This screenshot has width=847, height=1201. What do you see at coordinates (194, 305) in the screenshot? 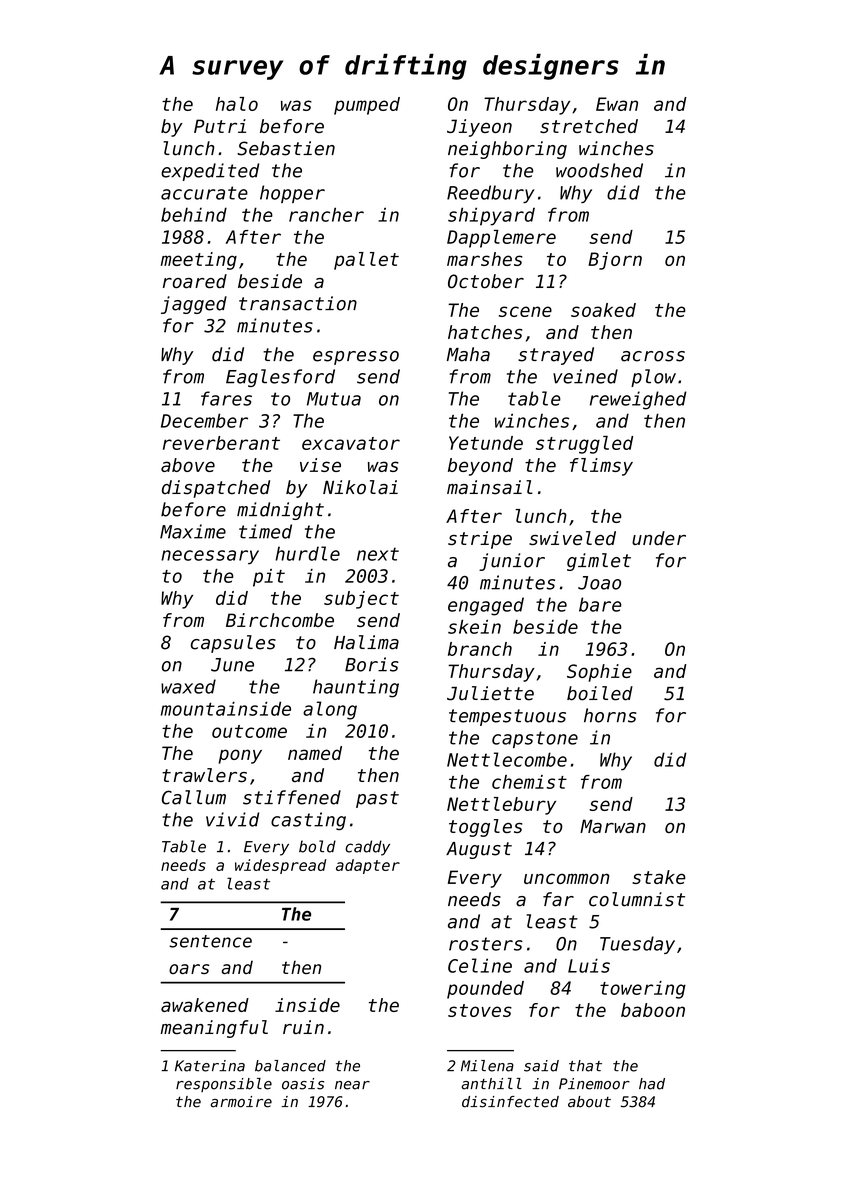
I see `jagged` at bounding box center [194, 305].
